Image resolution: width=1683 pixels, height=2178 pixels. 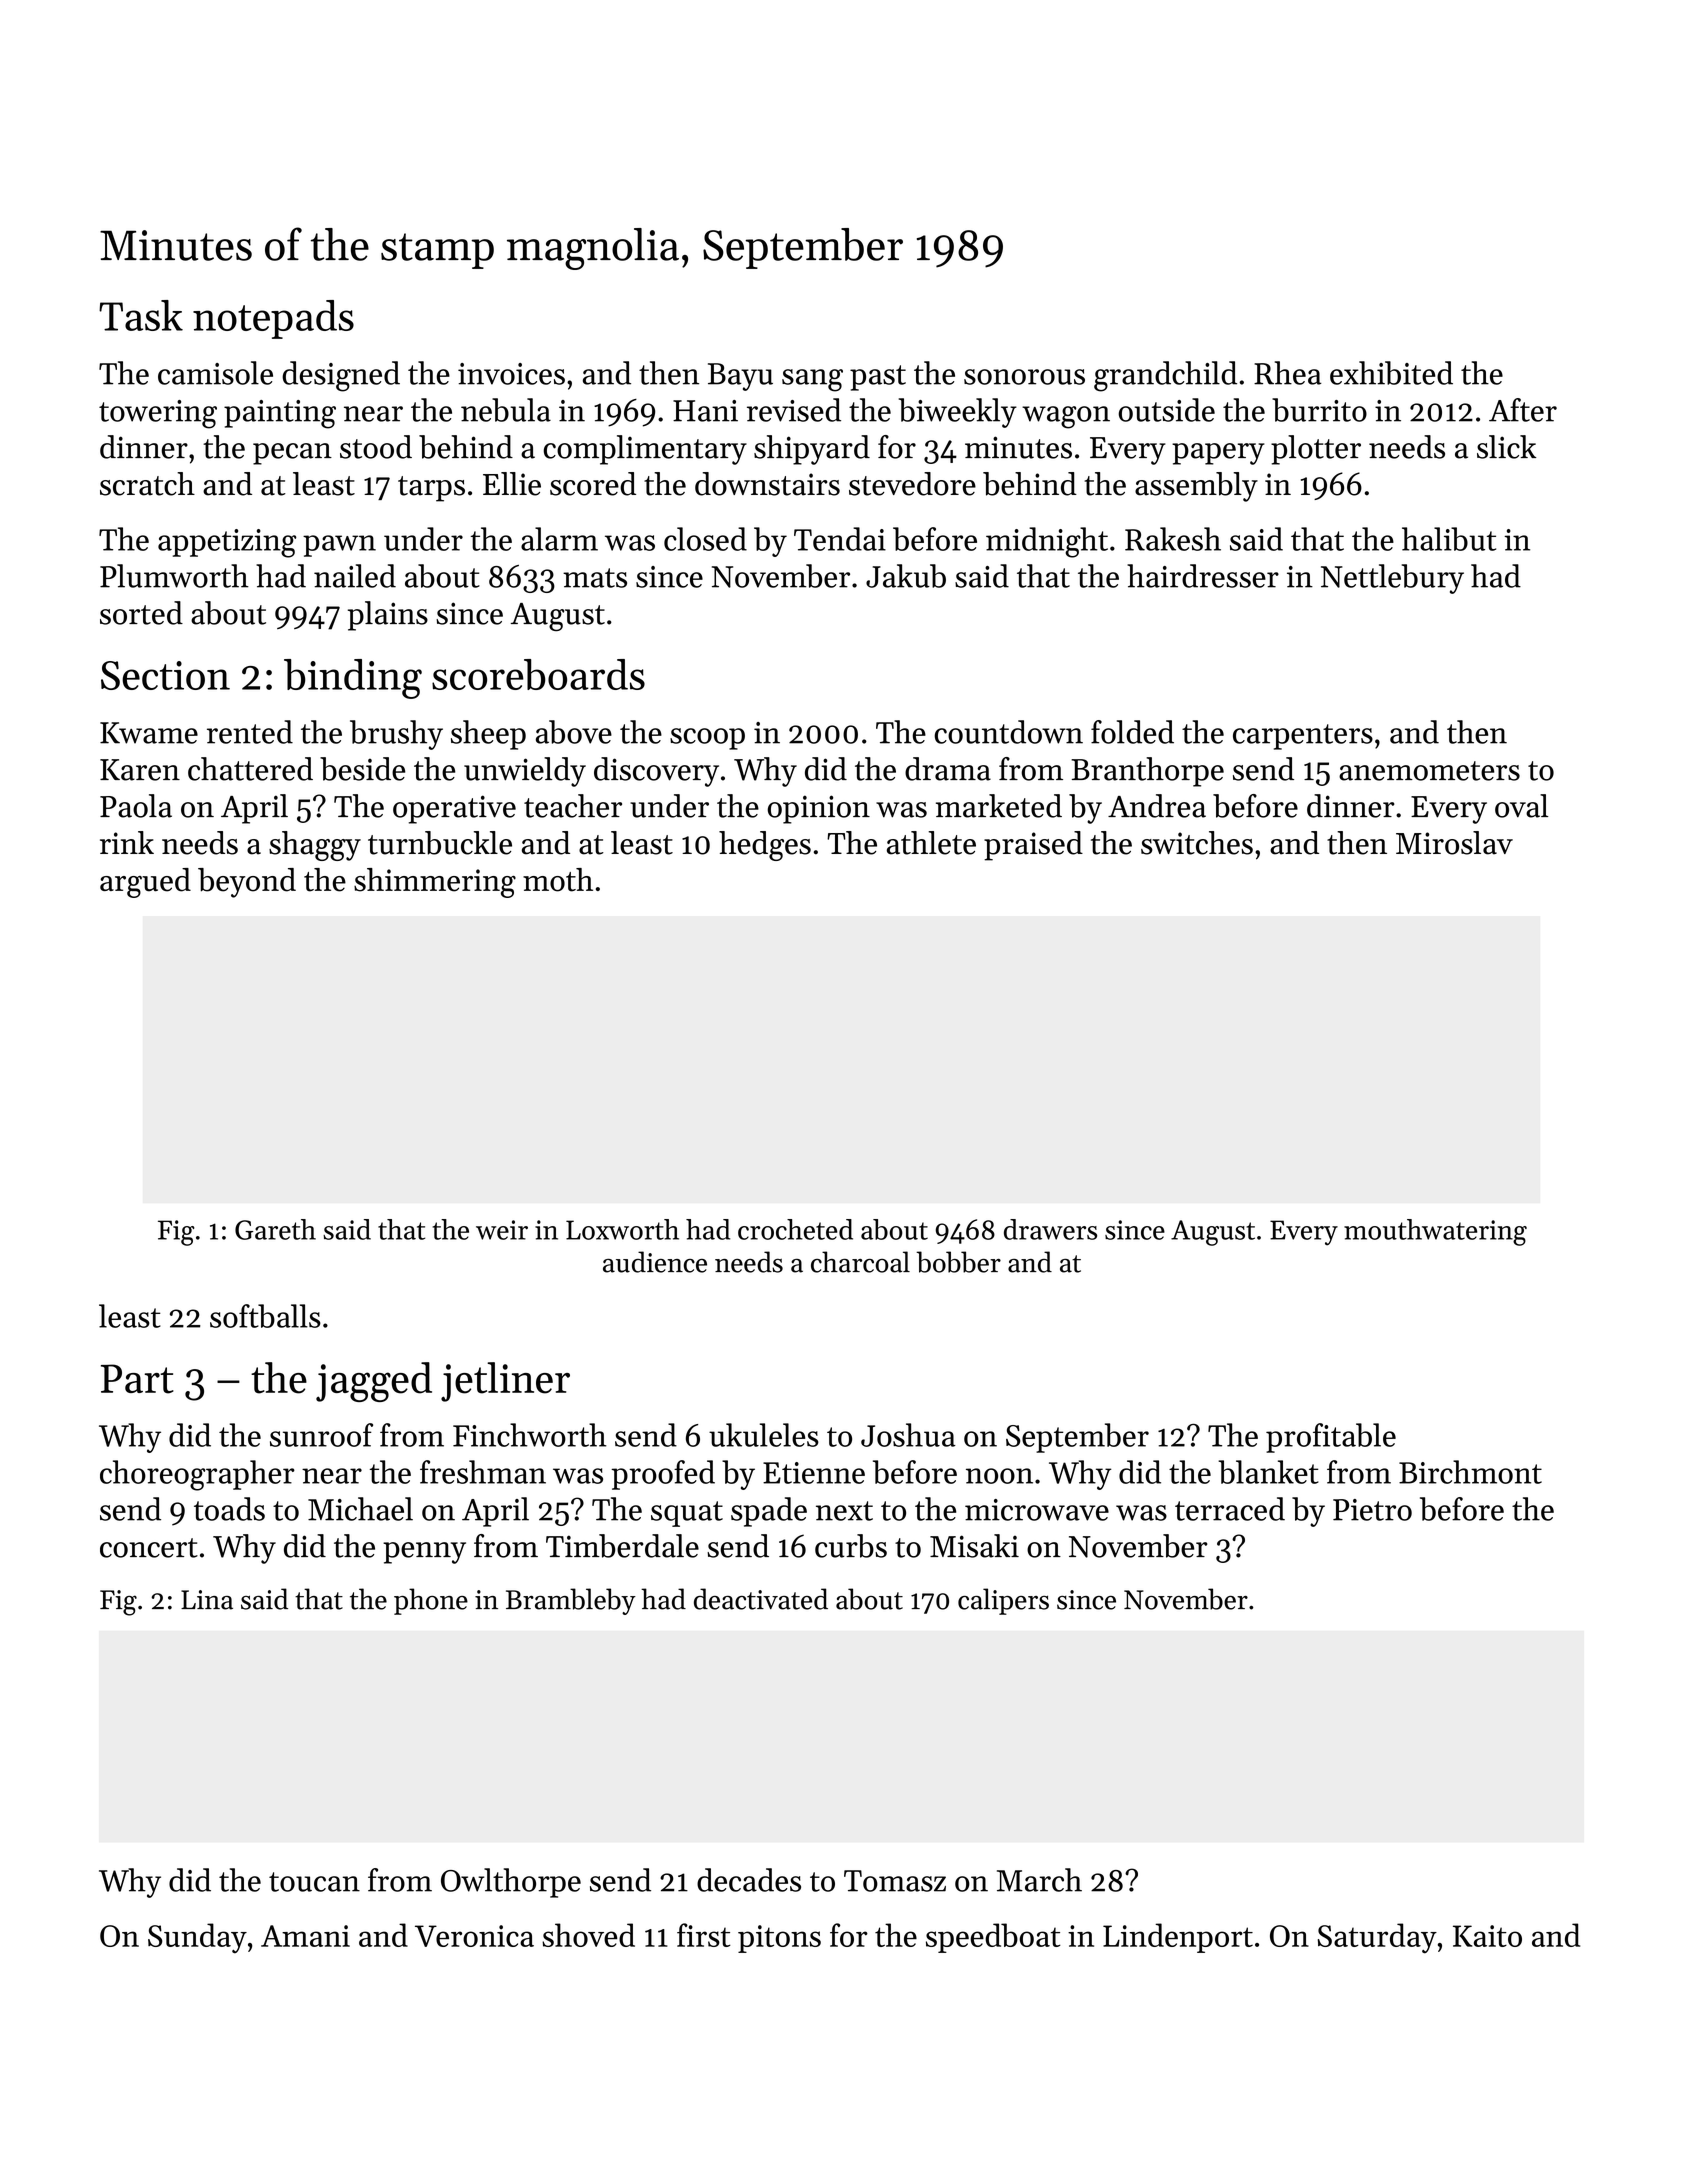 What do you see at coordinates (794, 410) in the page?
I see `revised` at bounding box center [794, 410].
